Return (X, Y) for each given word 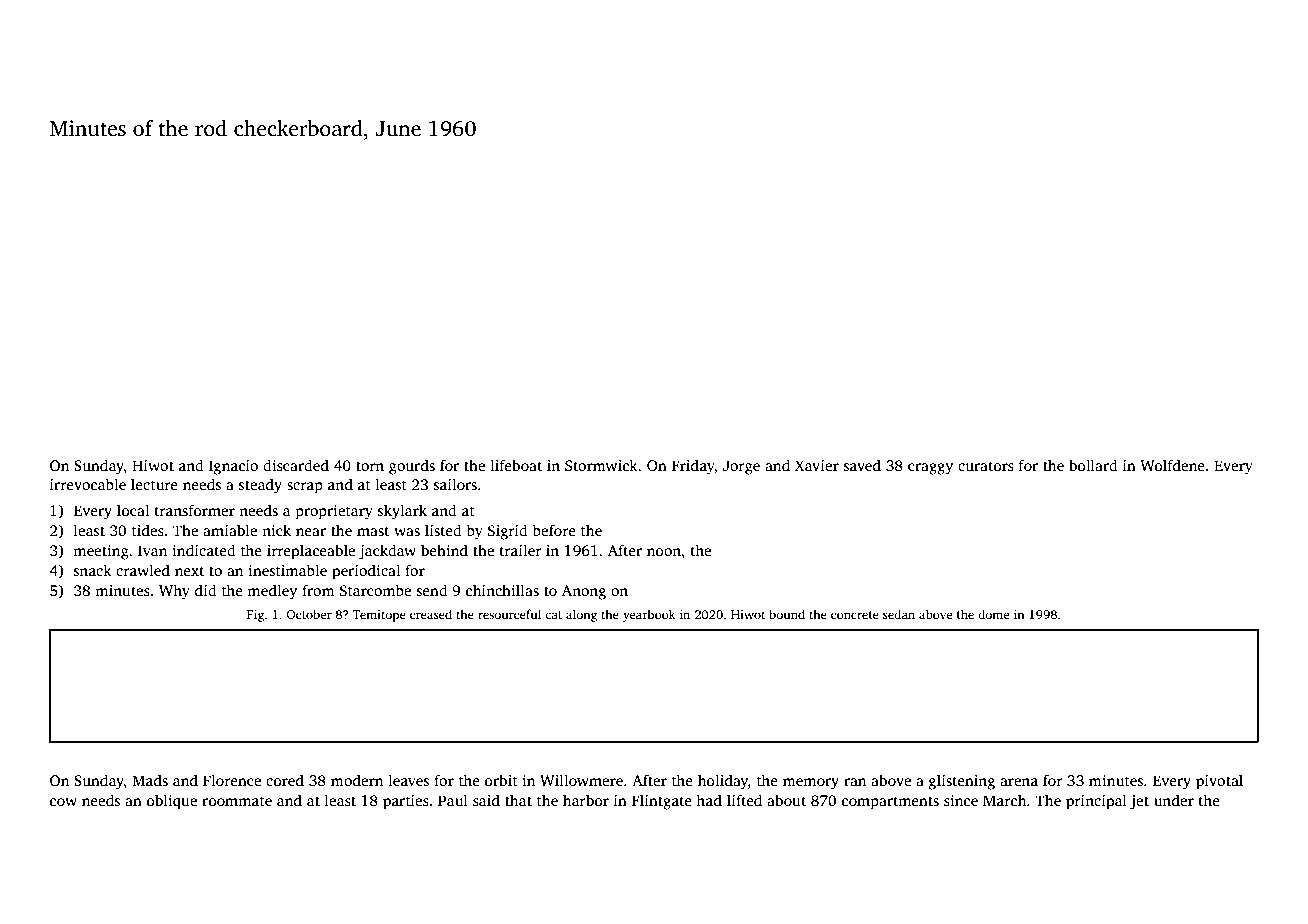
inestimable (287, 570)
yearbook (649, 615)
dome (993, 614)
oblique (172, 802)
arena (1019, 782)
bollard (1093, 465)
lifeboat (516, 465)
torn (370, 466)
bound (787, 614)
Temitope (379, 616)
